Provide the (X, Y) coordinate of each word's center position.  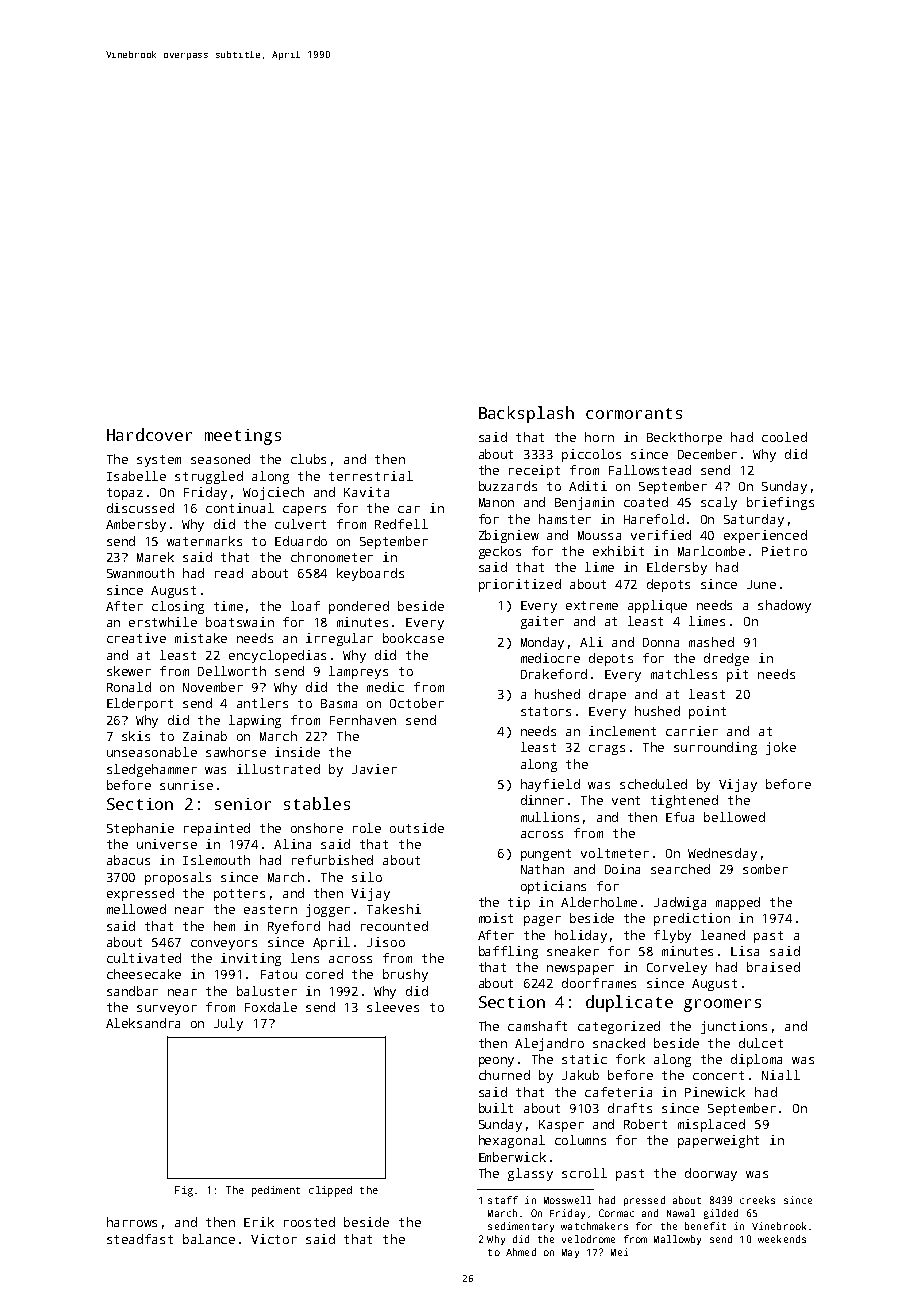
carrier (692, 731)
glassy (530, 1174)
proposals (178, 878)
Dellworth (232, 671)
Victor (274, 1239)
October (417, 703)
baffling (508, 952)
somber (765, 869)
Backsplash (526, 414)
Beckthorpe (684, 438)
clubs (308, 459)
